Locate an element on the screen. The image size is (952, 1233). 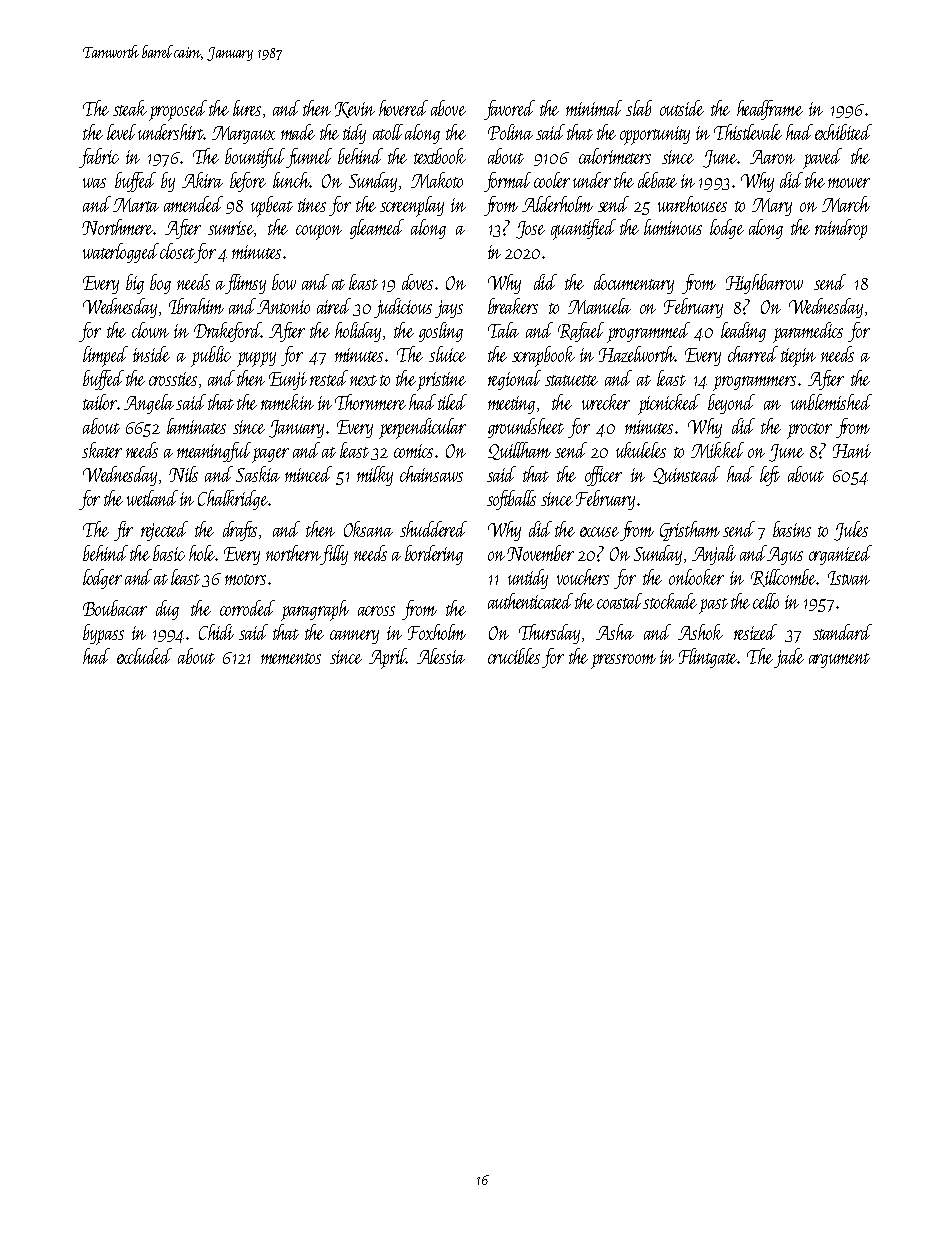
crucibles is located at coordinates (514, 656).
